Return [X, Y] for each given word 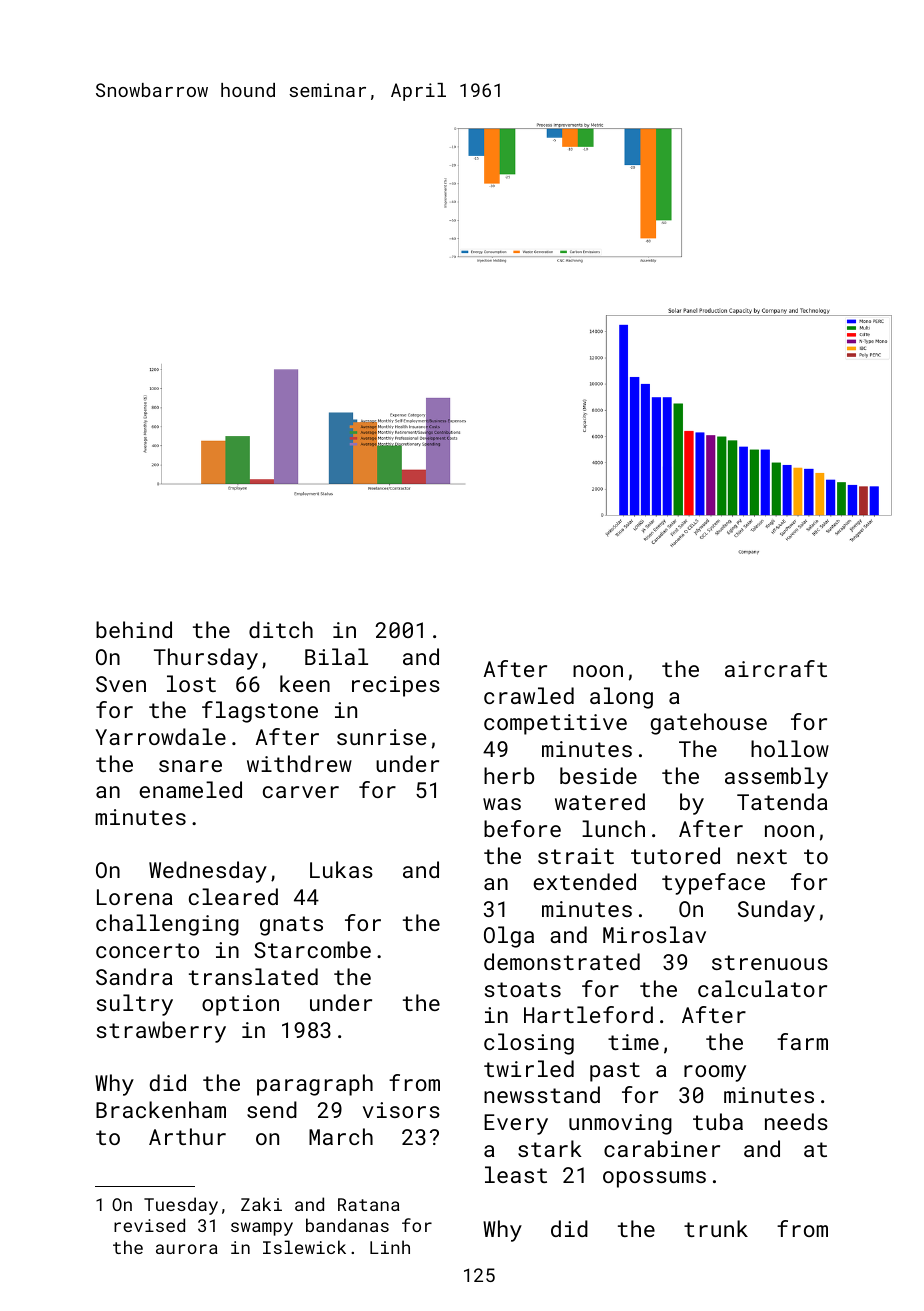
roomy [715, 1073]
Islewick [304, 1247]
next [762, 856]
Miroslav [654, 934]
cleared [233, 896]
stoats [523, 989]
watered [600, 801]
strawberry [161, 1032]
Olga [509, 937]
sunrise [381, 737]
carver [301, 792]
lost [191, 683]
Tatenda [782, 801]
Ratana [369, 1204]
